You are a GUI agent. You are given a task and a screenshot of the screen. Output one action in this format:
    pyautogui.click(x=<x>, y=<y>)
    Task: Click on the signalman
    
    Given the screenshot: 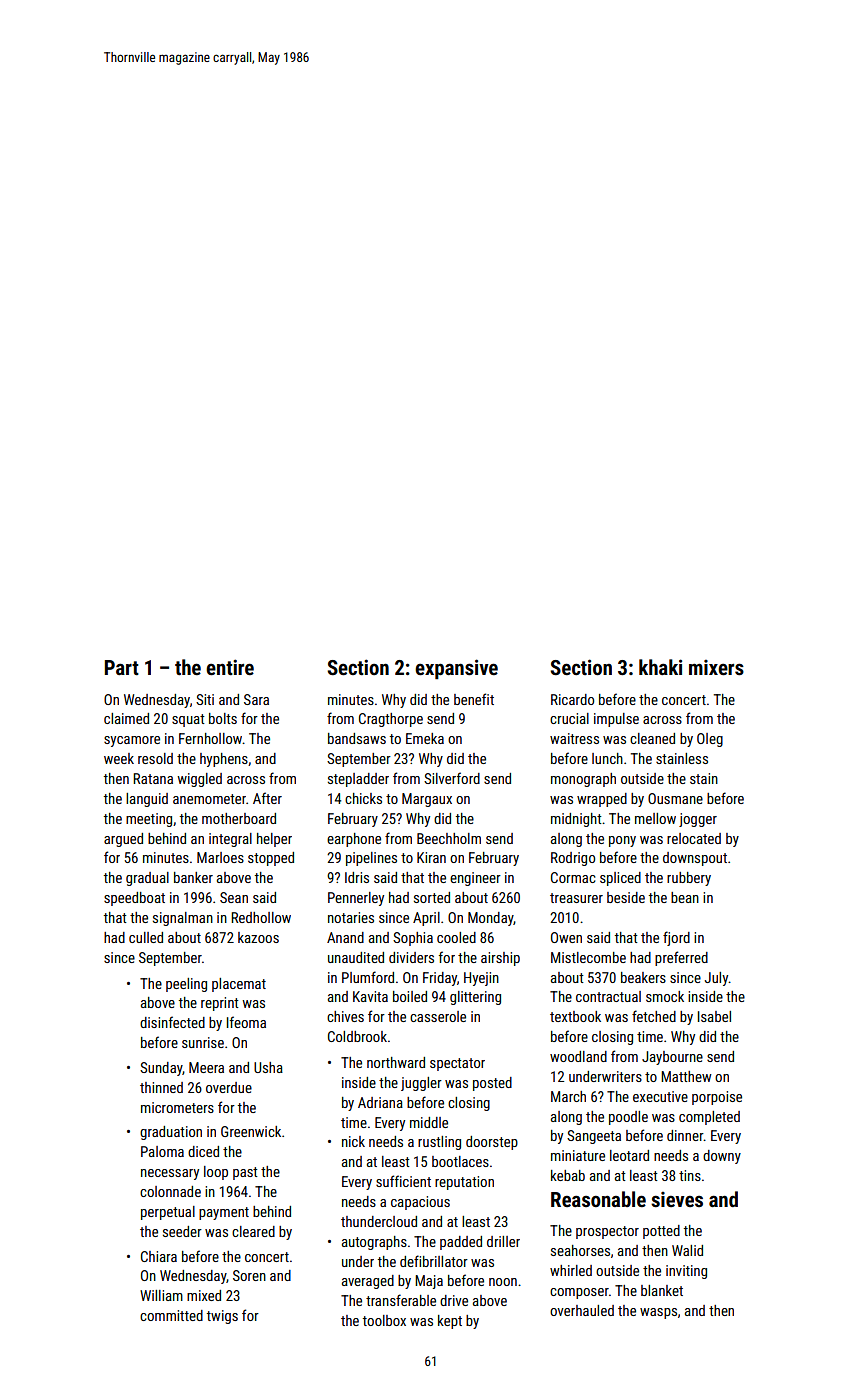 What is the action you would take?
    pyautogui.click(x=183, y=919)
